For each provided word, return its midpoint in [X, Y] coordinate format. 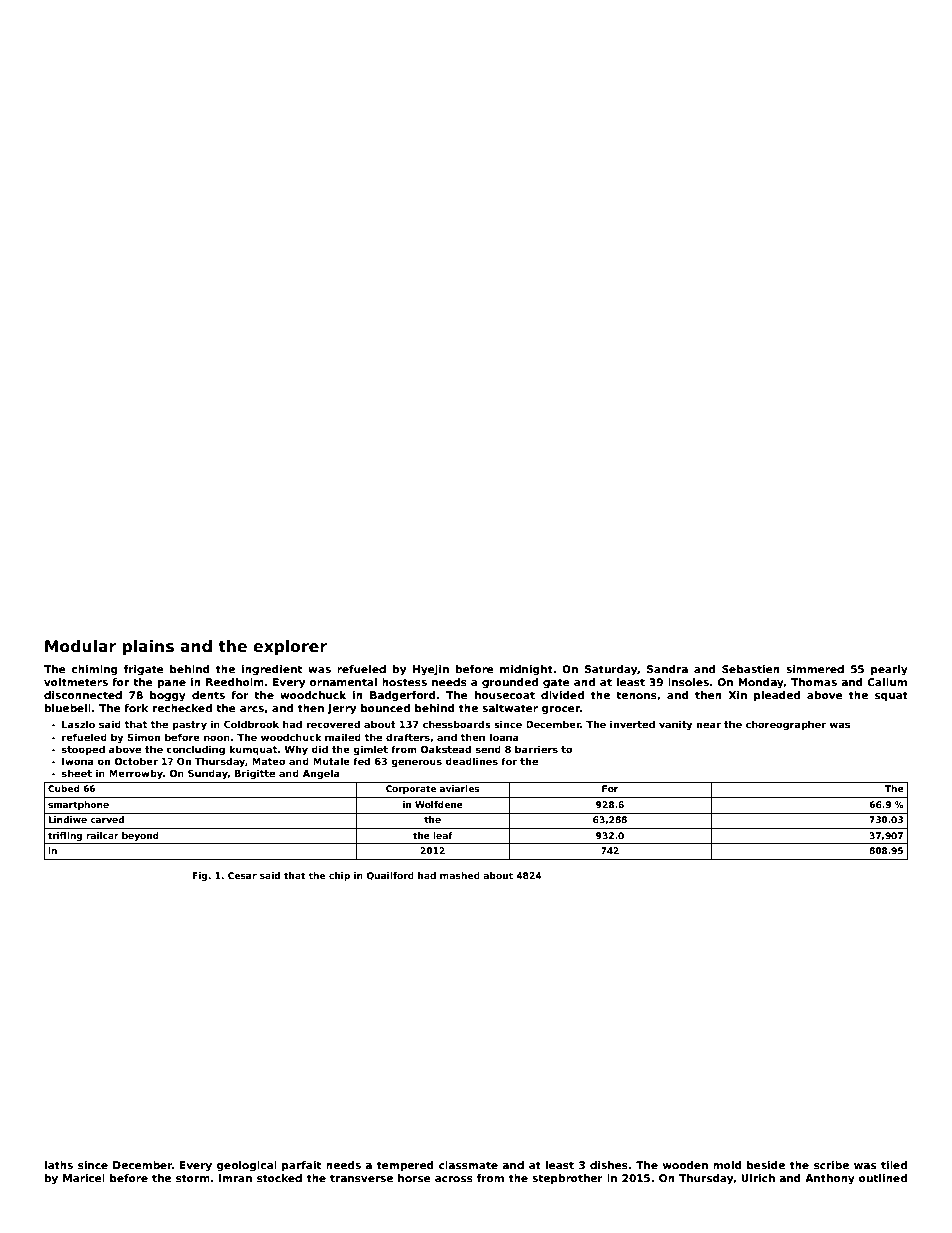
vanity [676, 725]
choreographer [786, 725]
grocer [561, 710]
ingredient [272, 670]
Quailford [390, 876]
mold [727, 1165]
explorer [290, 647]
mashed [460, 875]
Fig [199, 876]
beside [766, 1165]
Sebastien [751, 669]
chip [339, 876]
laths [59, 1165]
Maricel [84, 1178]
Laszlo [78, 724]
